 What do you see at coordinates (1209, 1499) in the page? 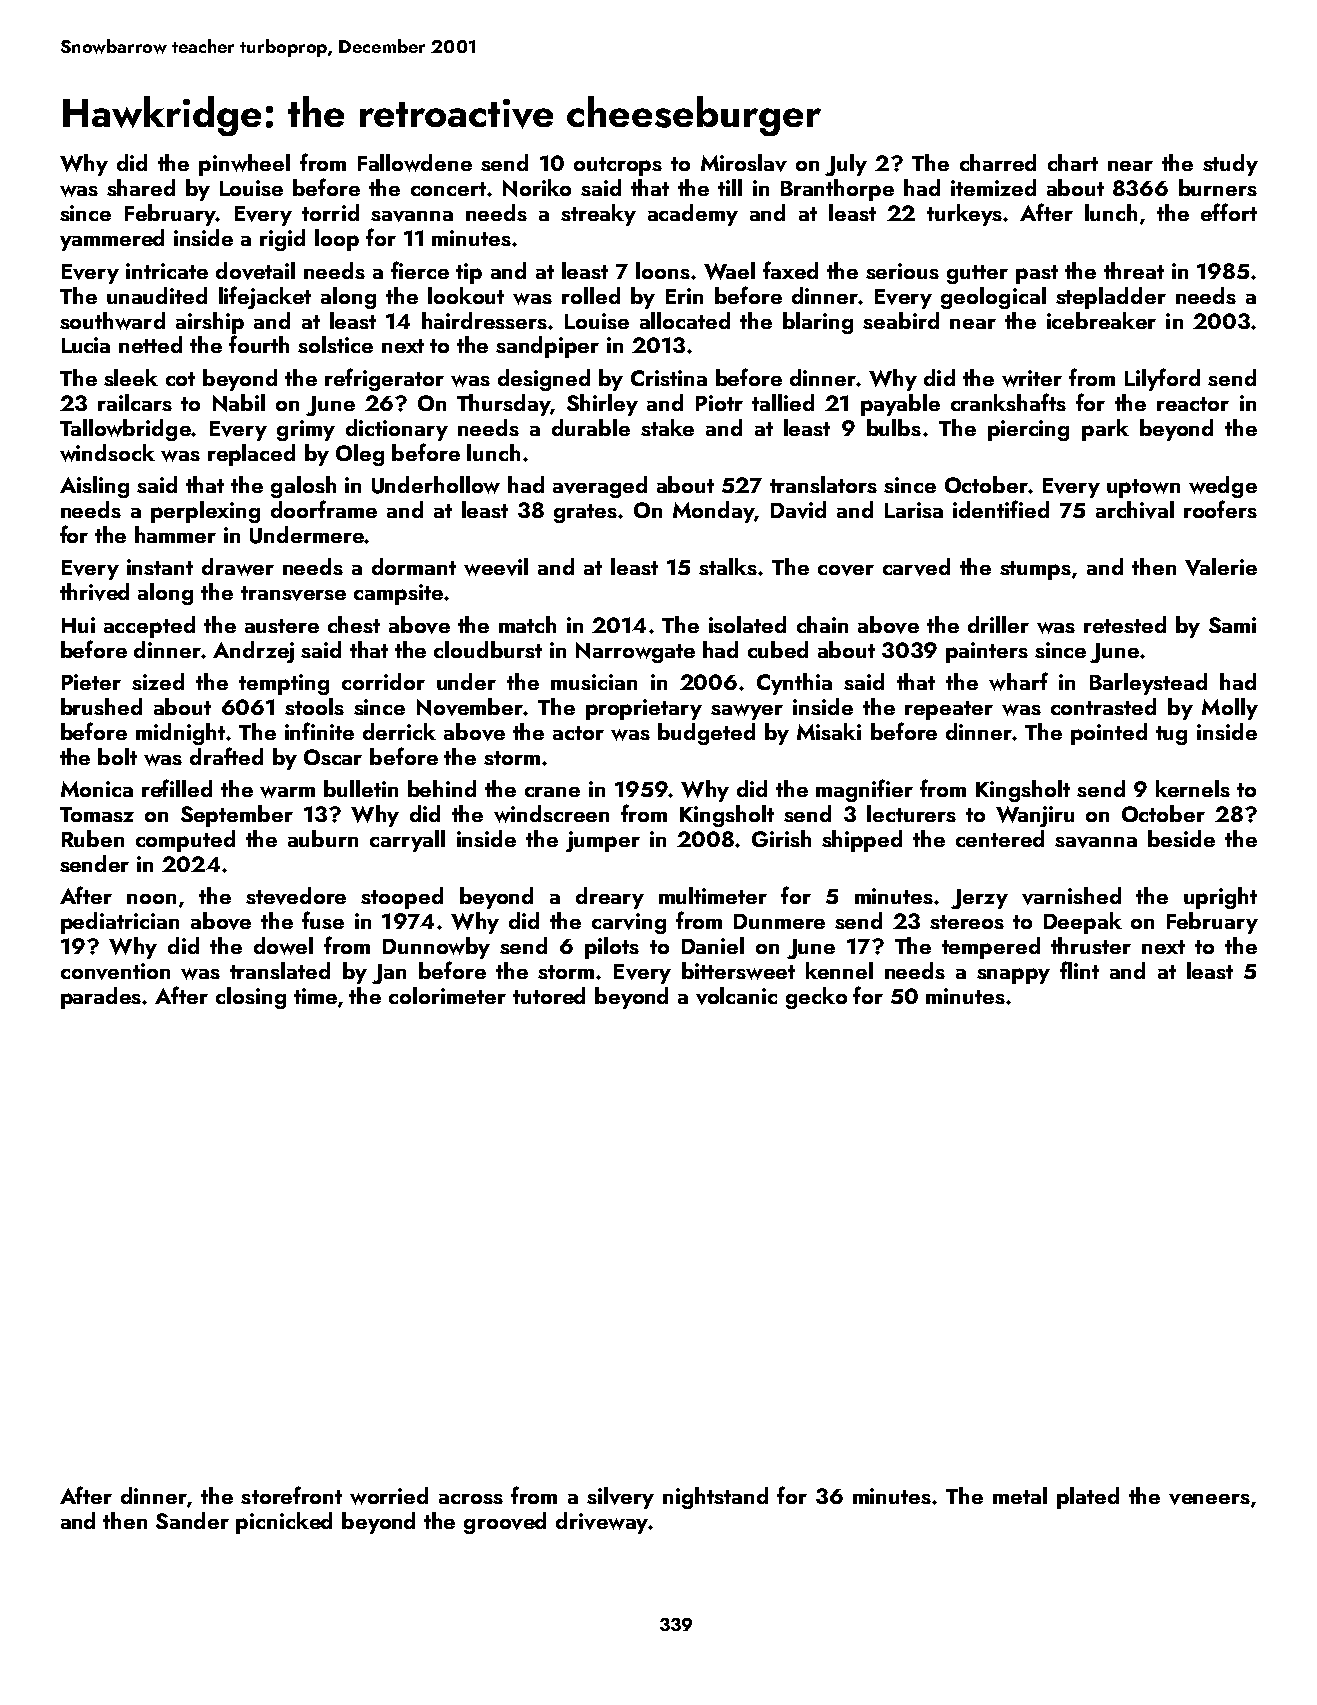
I see `veneers` at bounding box center [1209, 1499].
